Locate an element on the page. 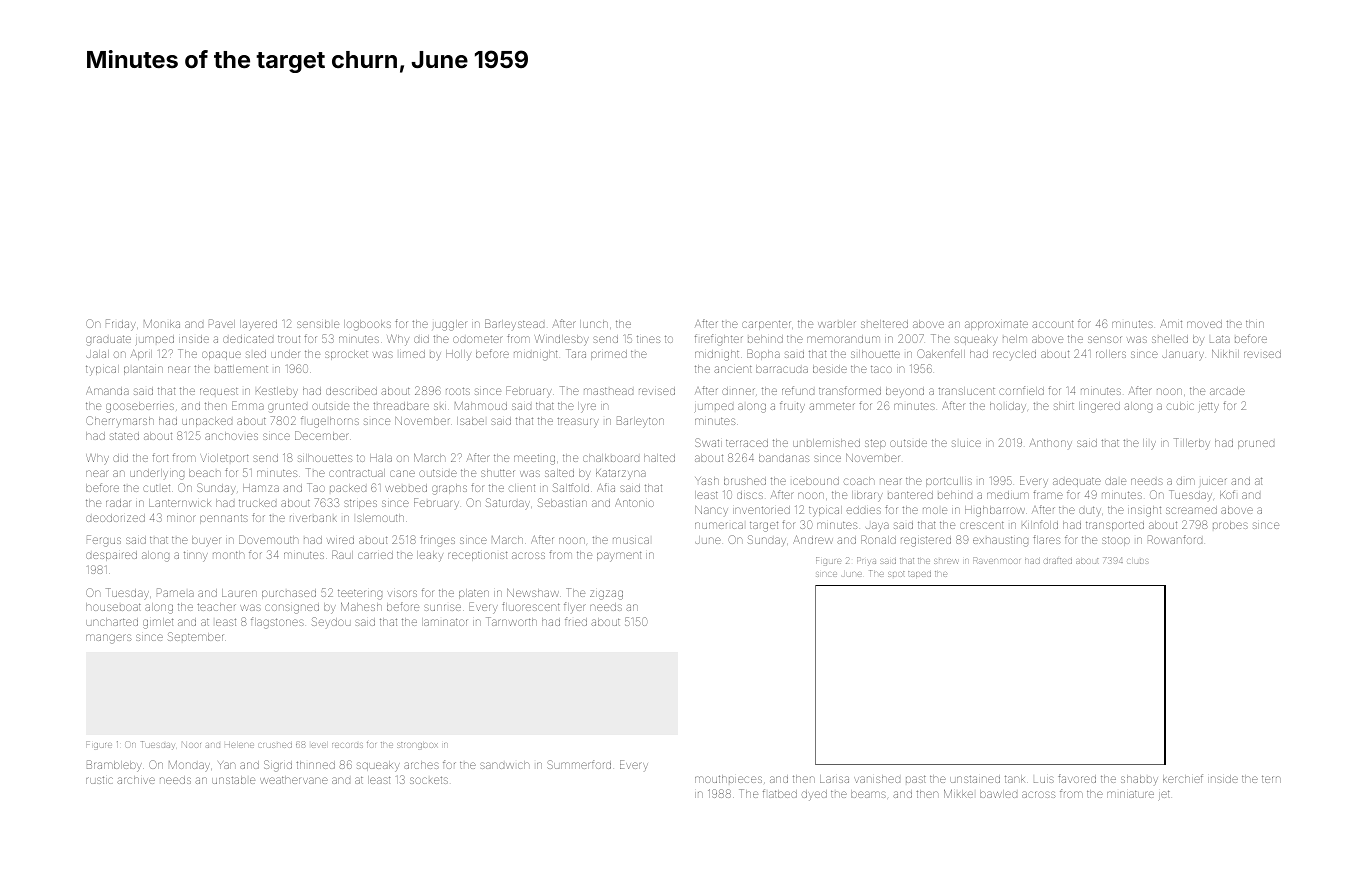  fried is located at coordinates (576, 621).
